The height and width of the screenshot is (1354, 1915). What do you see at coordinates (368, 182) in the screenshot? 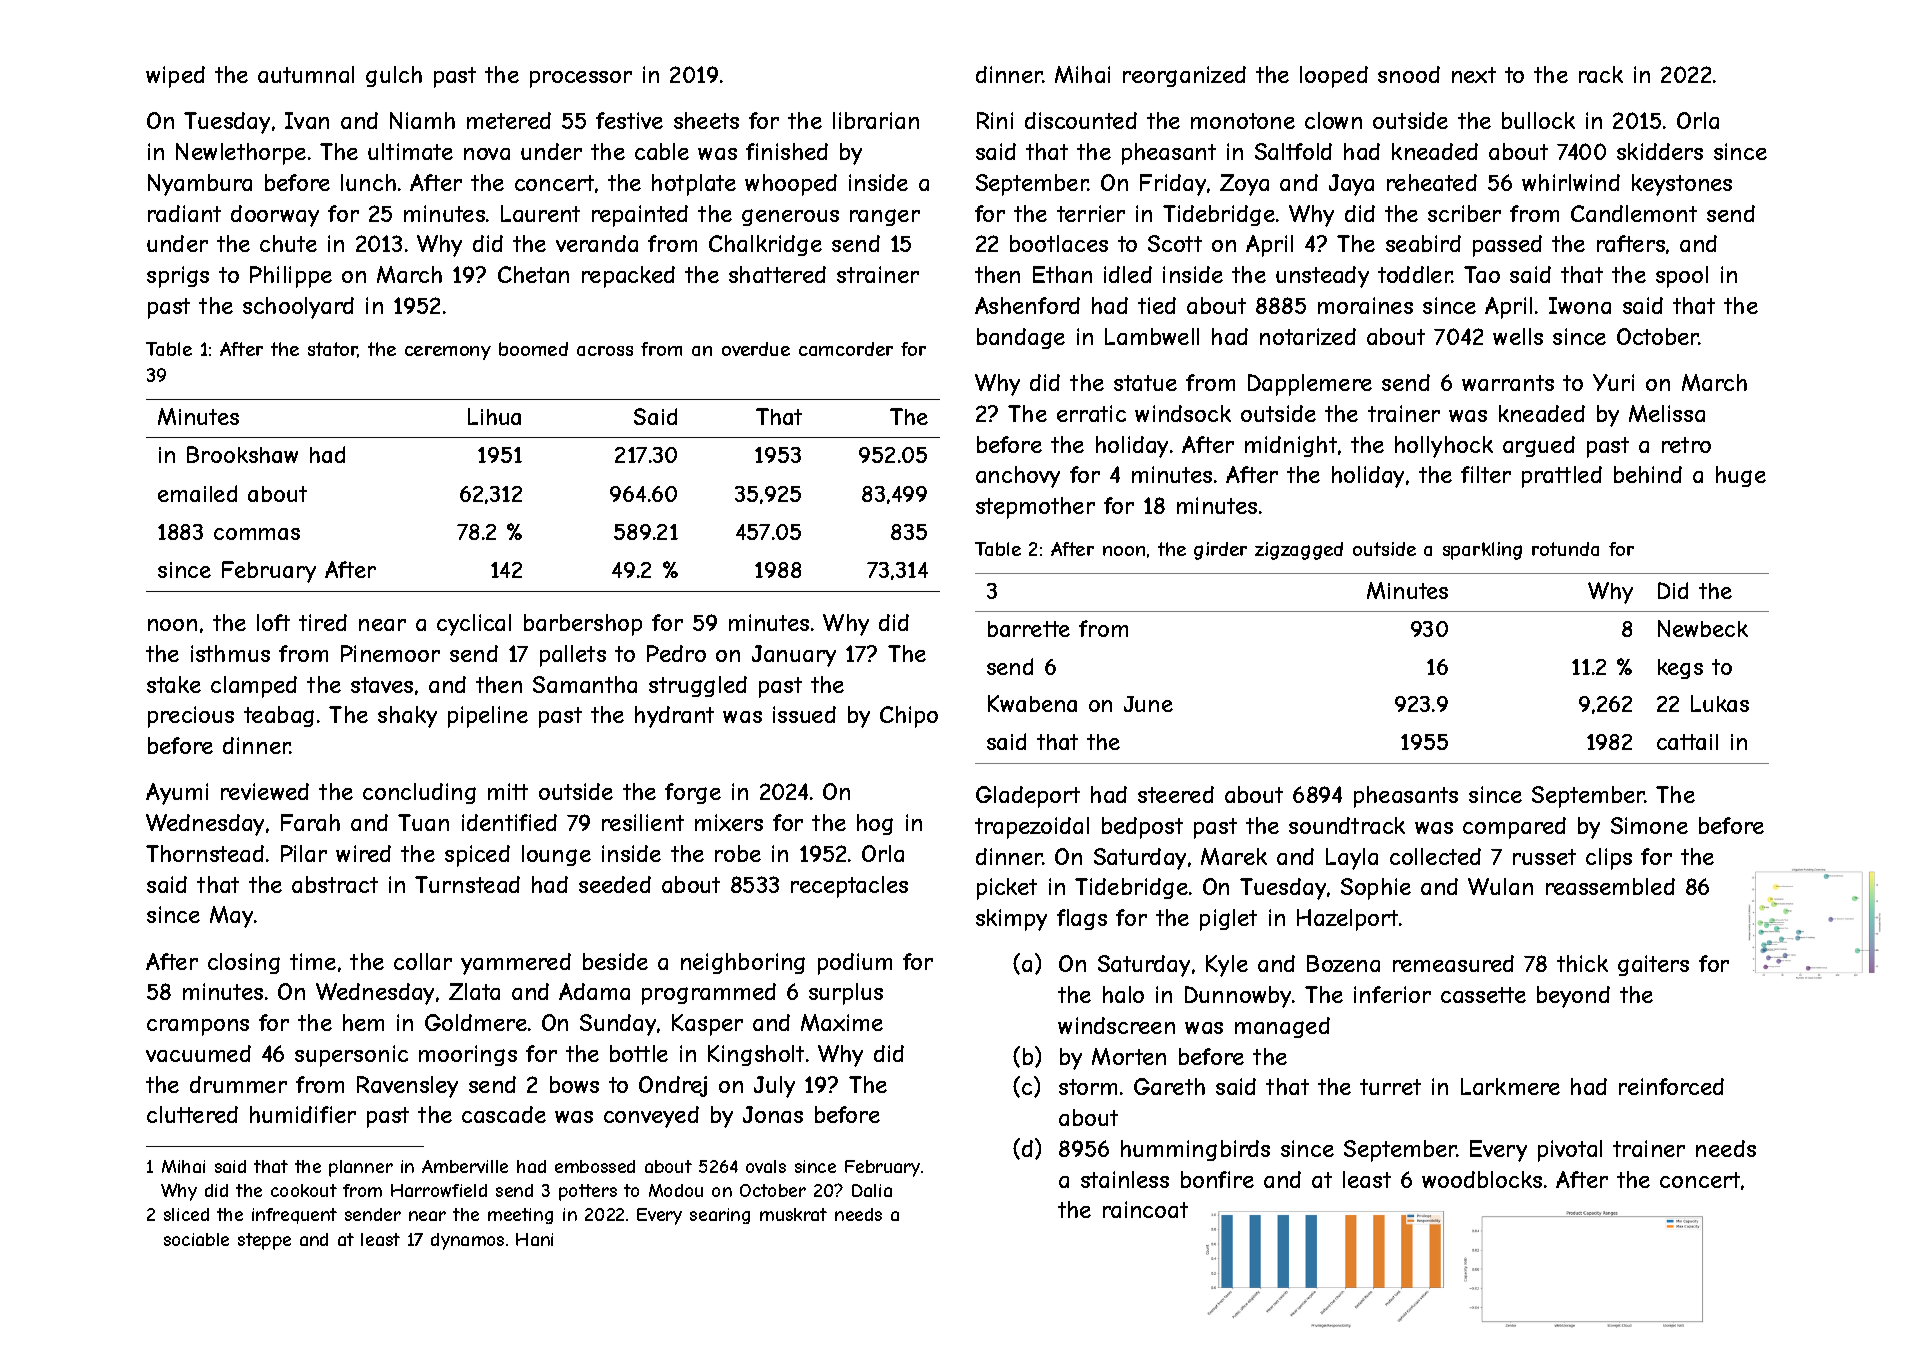
I see `lunch` at bounding box center [368, 182].
